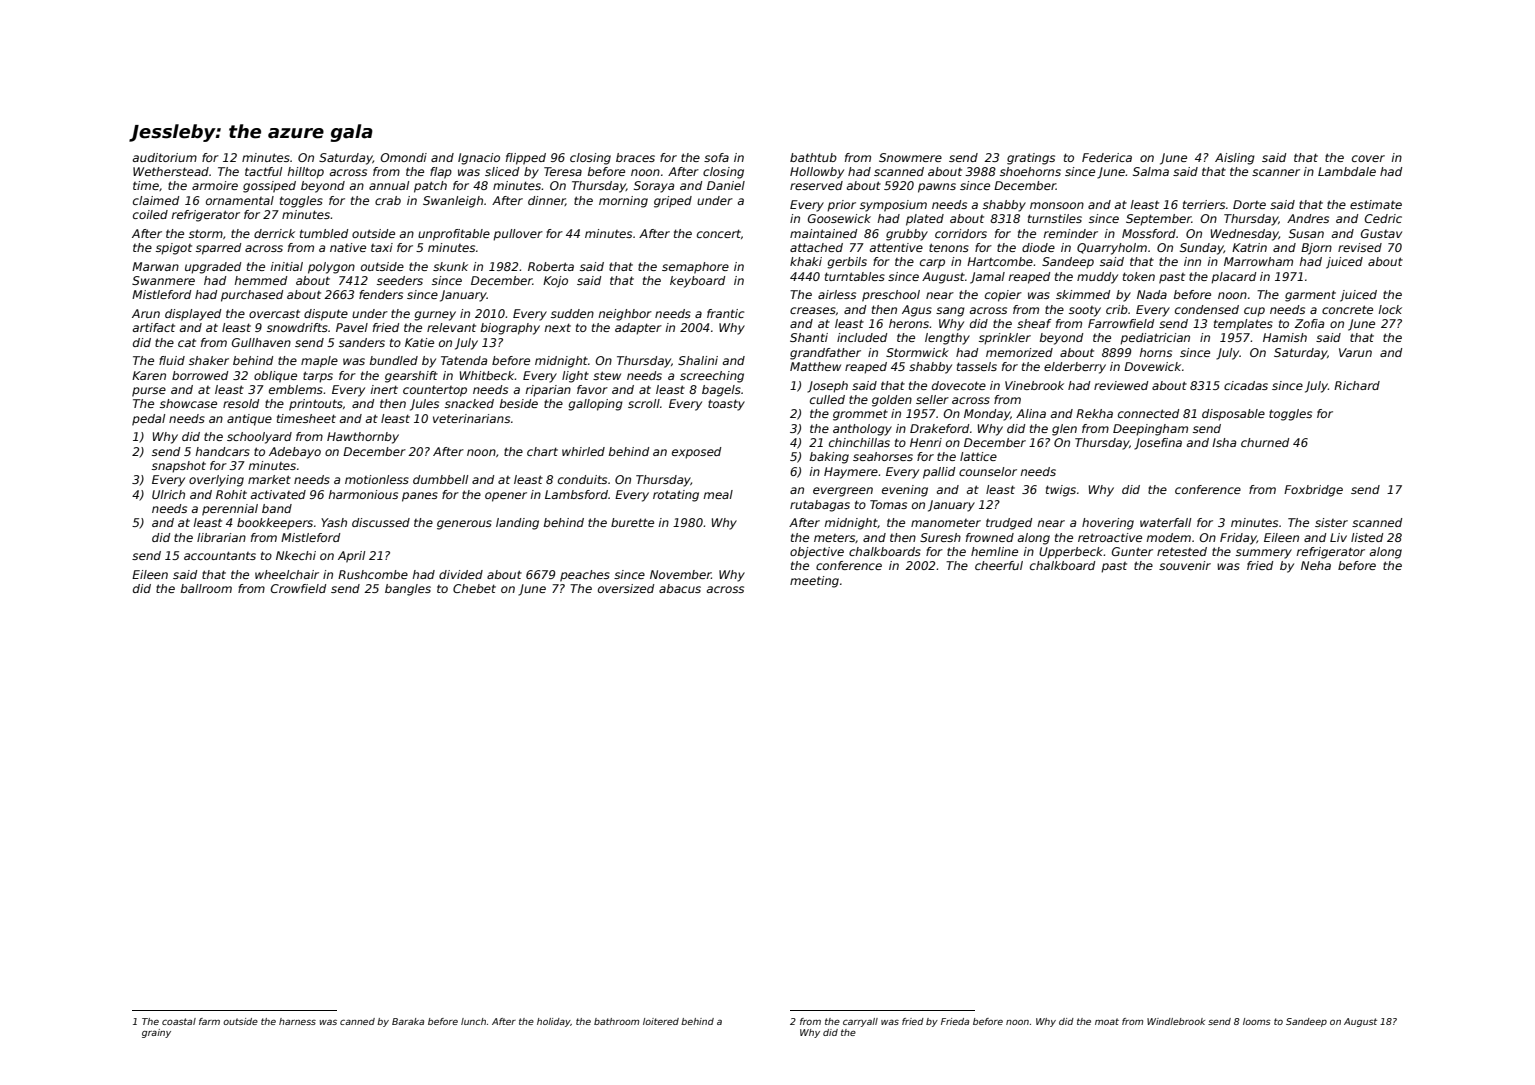 This document has width=1535, height=1085. What do you see at coordinates (464, 360) in the document?
I see `Tatenda` at bounding box center [464, 360].
